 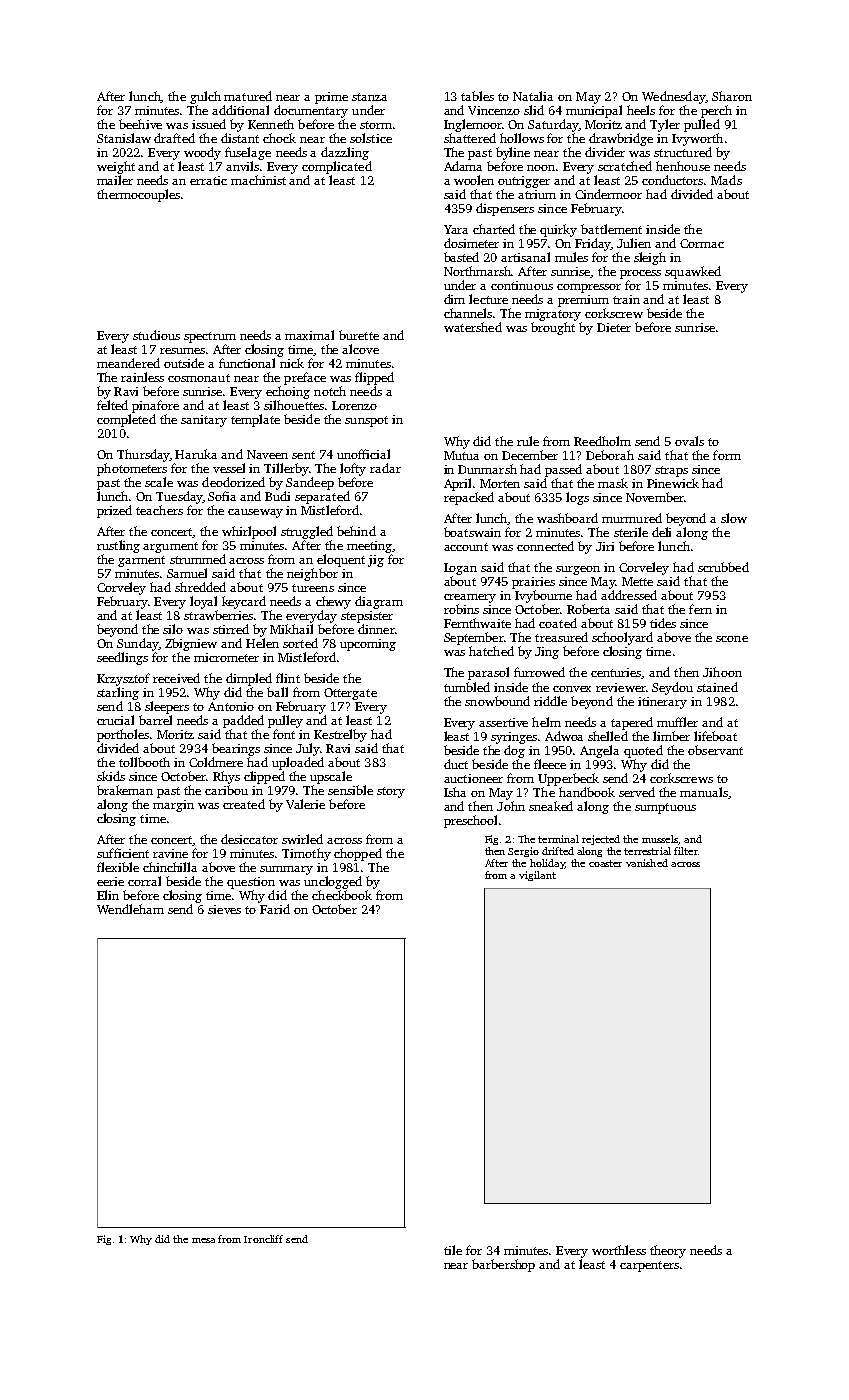 What do you see at coordinates (456, 229) in the image?
I see `Yara` at bounding box center [456, 229].
